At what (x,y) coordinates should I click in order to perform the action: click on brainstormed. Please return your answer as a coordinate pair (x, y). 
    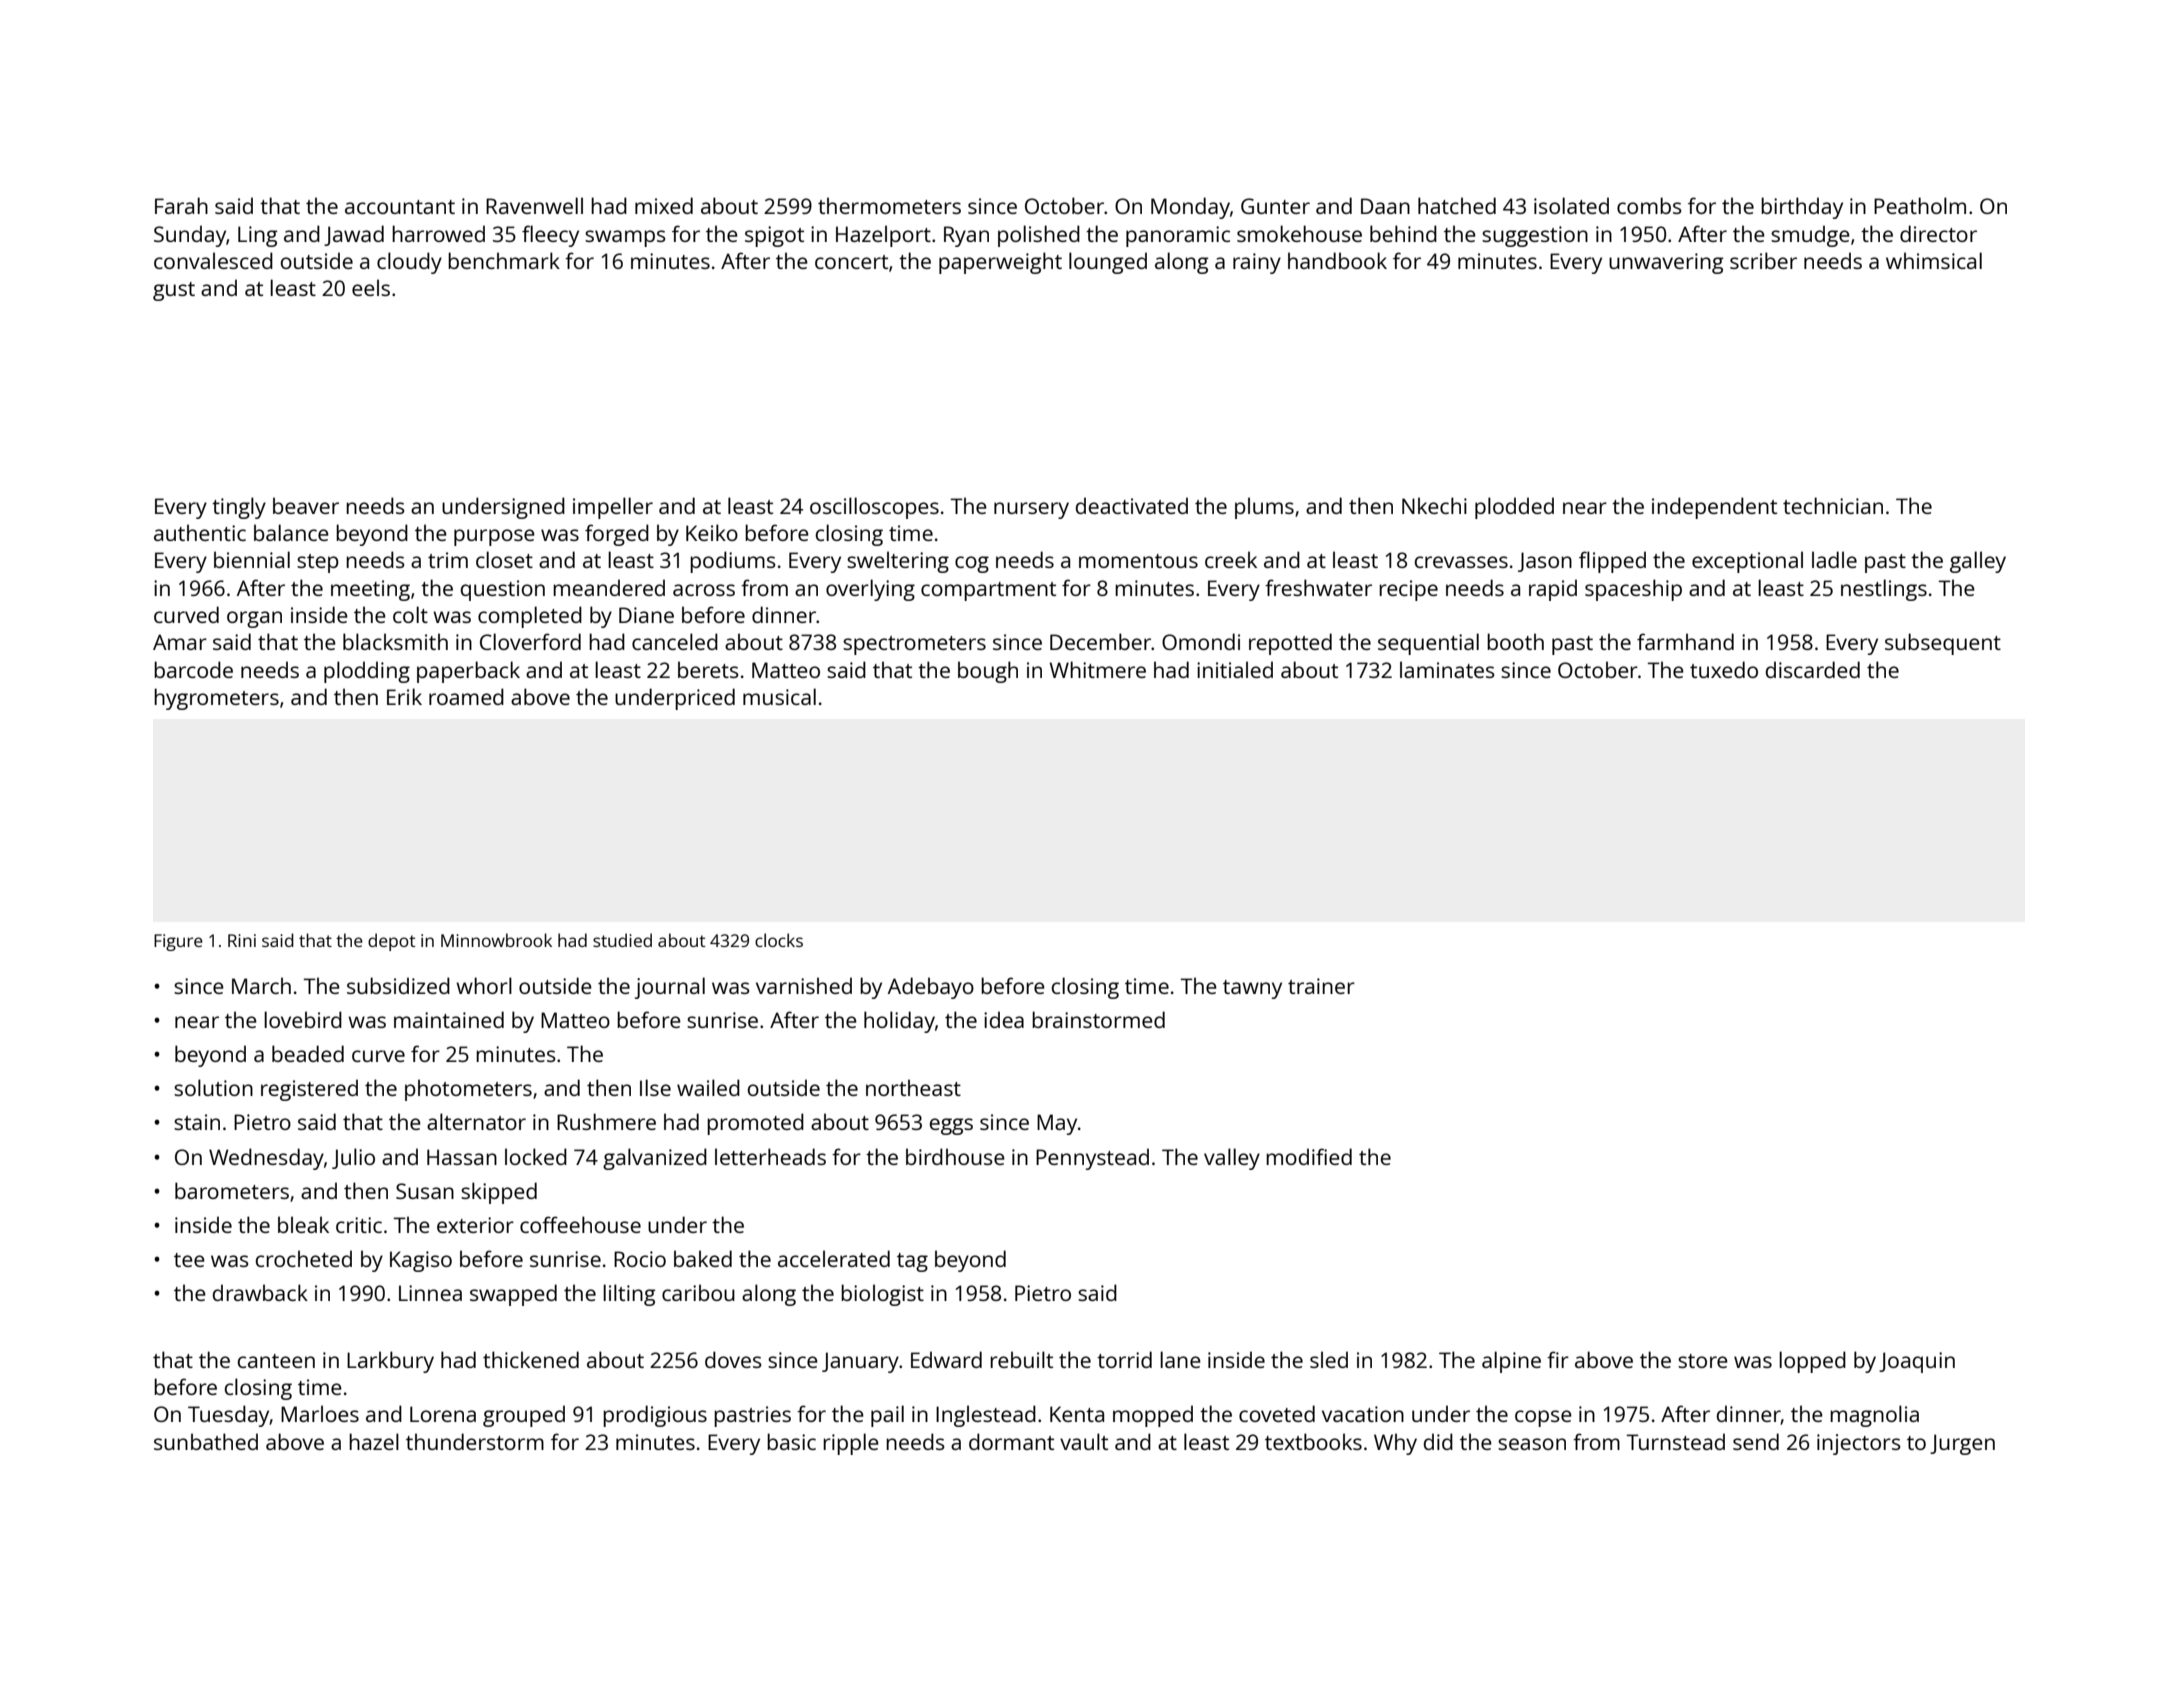
    Looking at the image, I should click on (1098, 1019).
